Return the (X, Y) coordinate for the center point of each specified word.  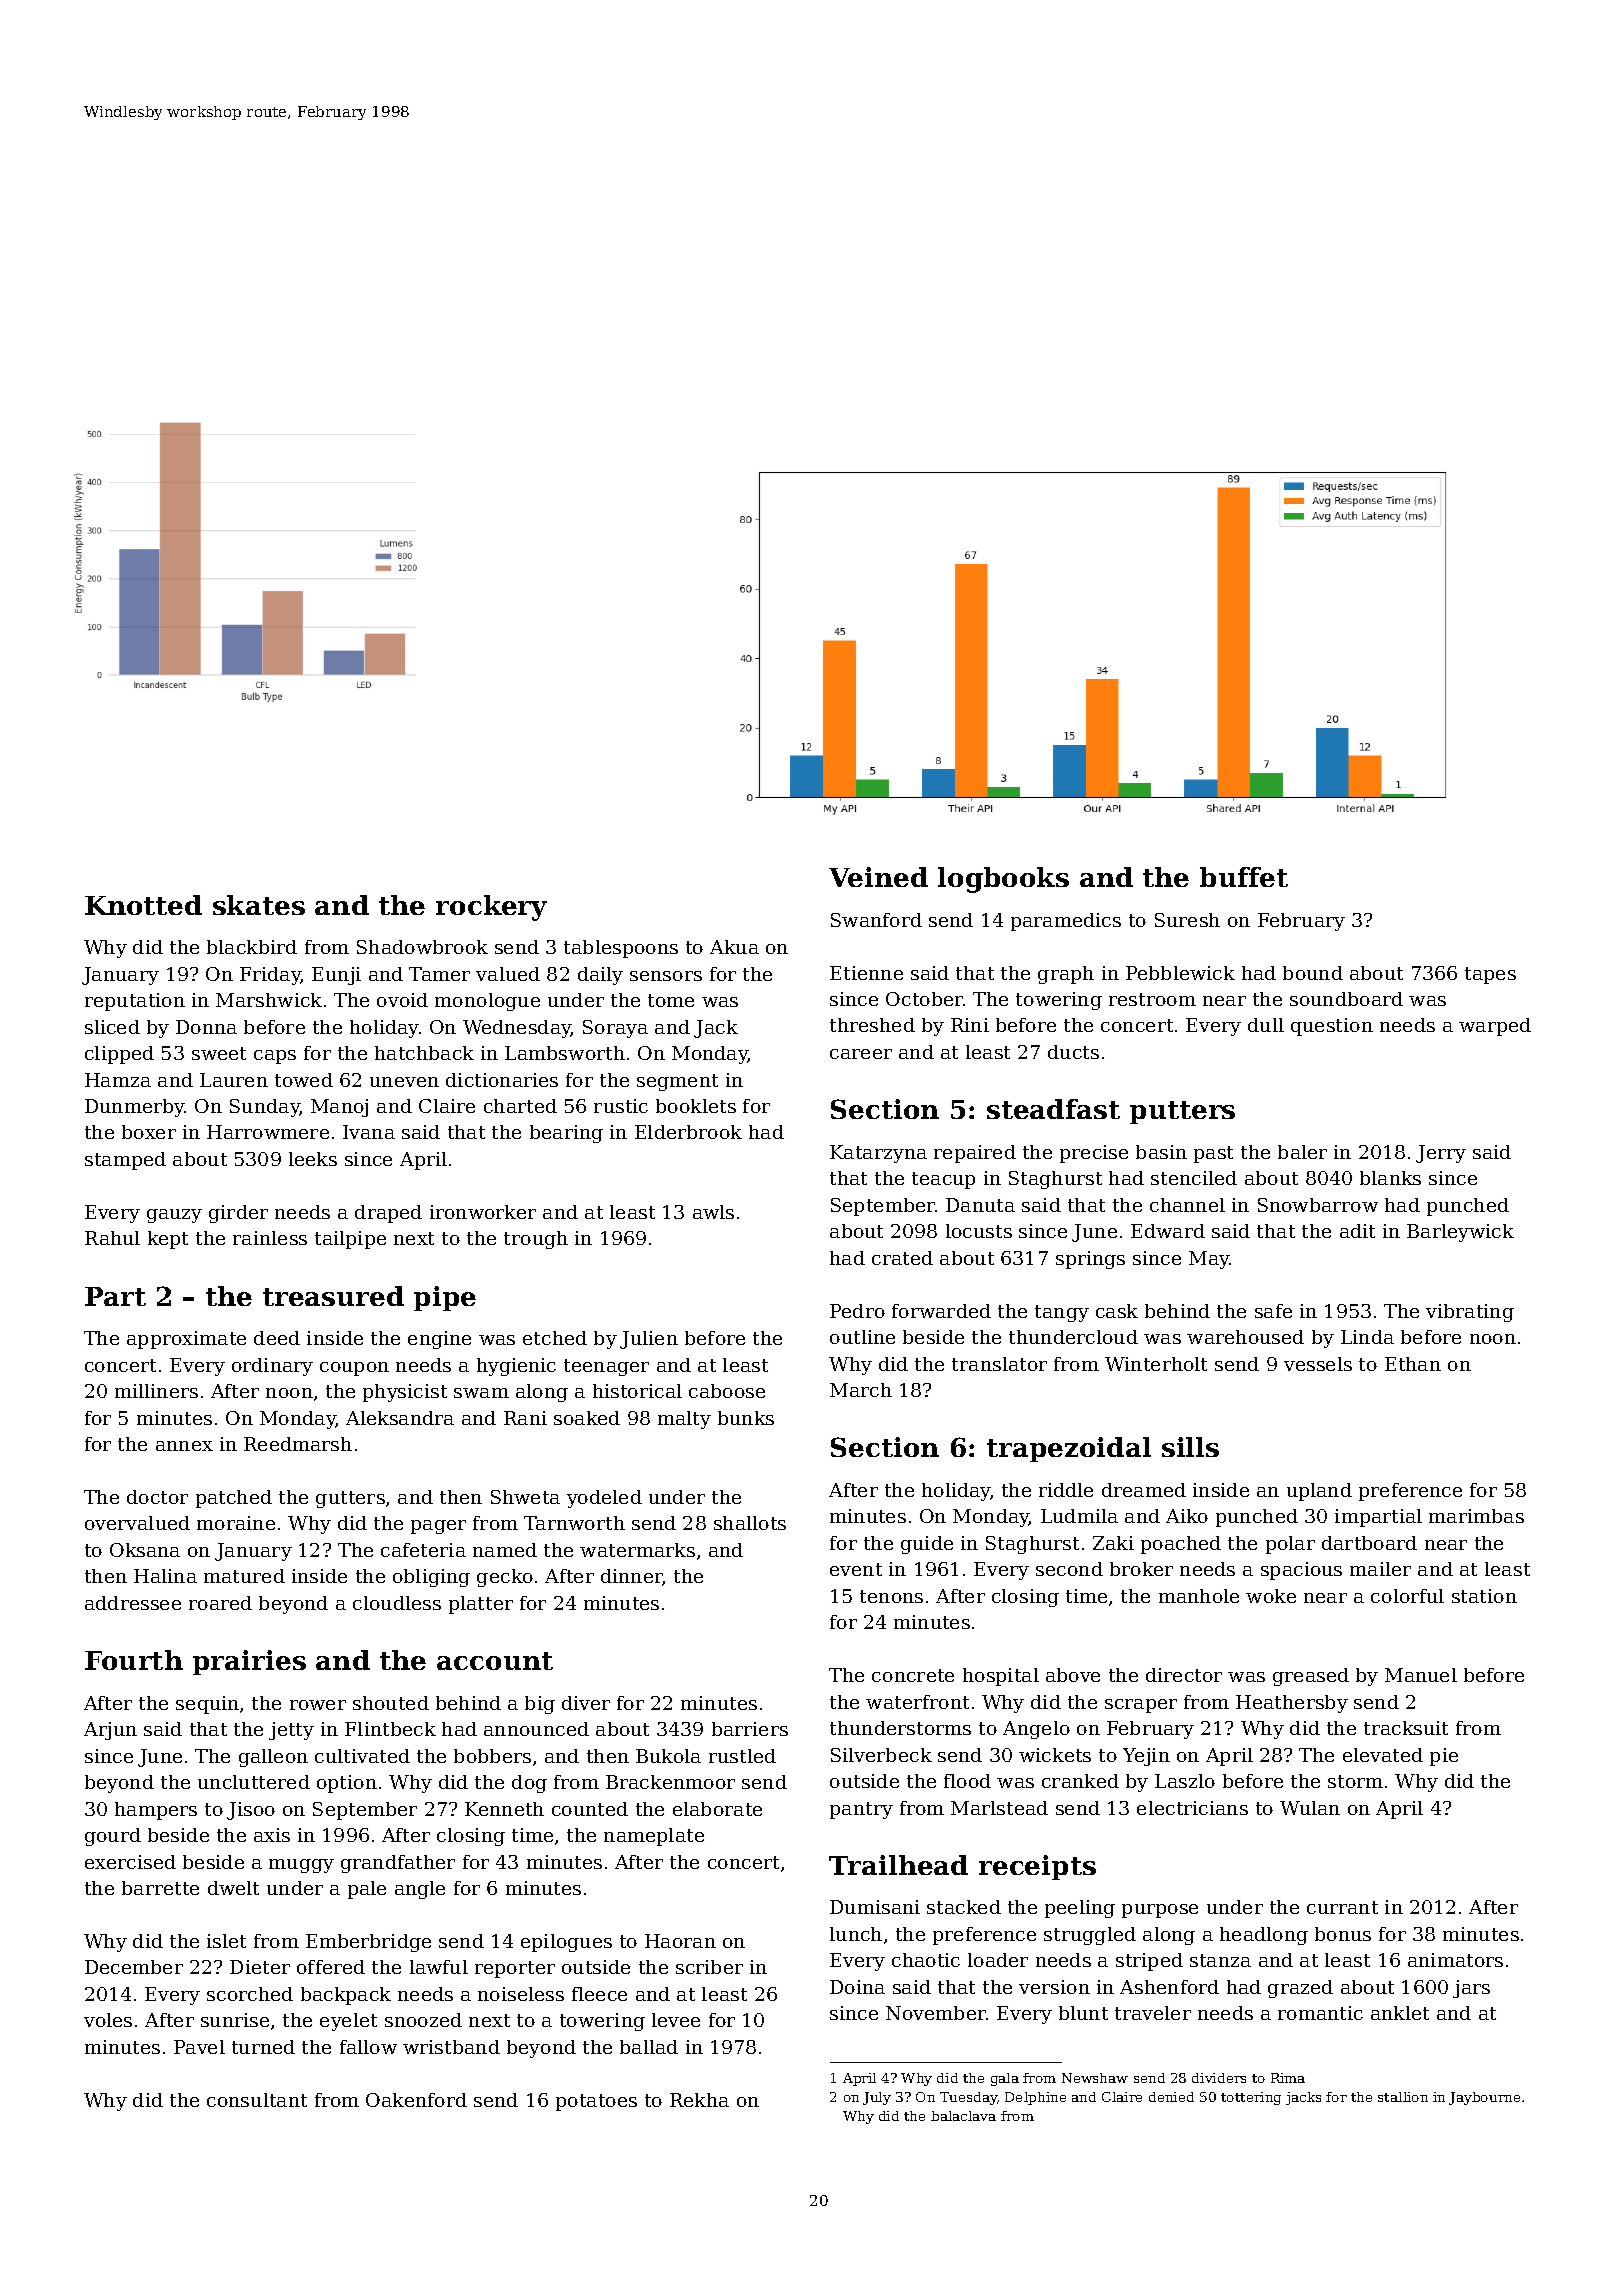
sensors (666, 976)
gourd (113, 1837)
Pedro (857, 1311)
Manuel (1421, 1675)
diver (586, 1703)
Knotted (143, 905)
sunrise (235, 2020)
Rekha (699, 2100)
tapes (1490, 975)
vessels (1318, 1364)
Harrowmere (268, 1132)
